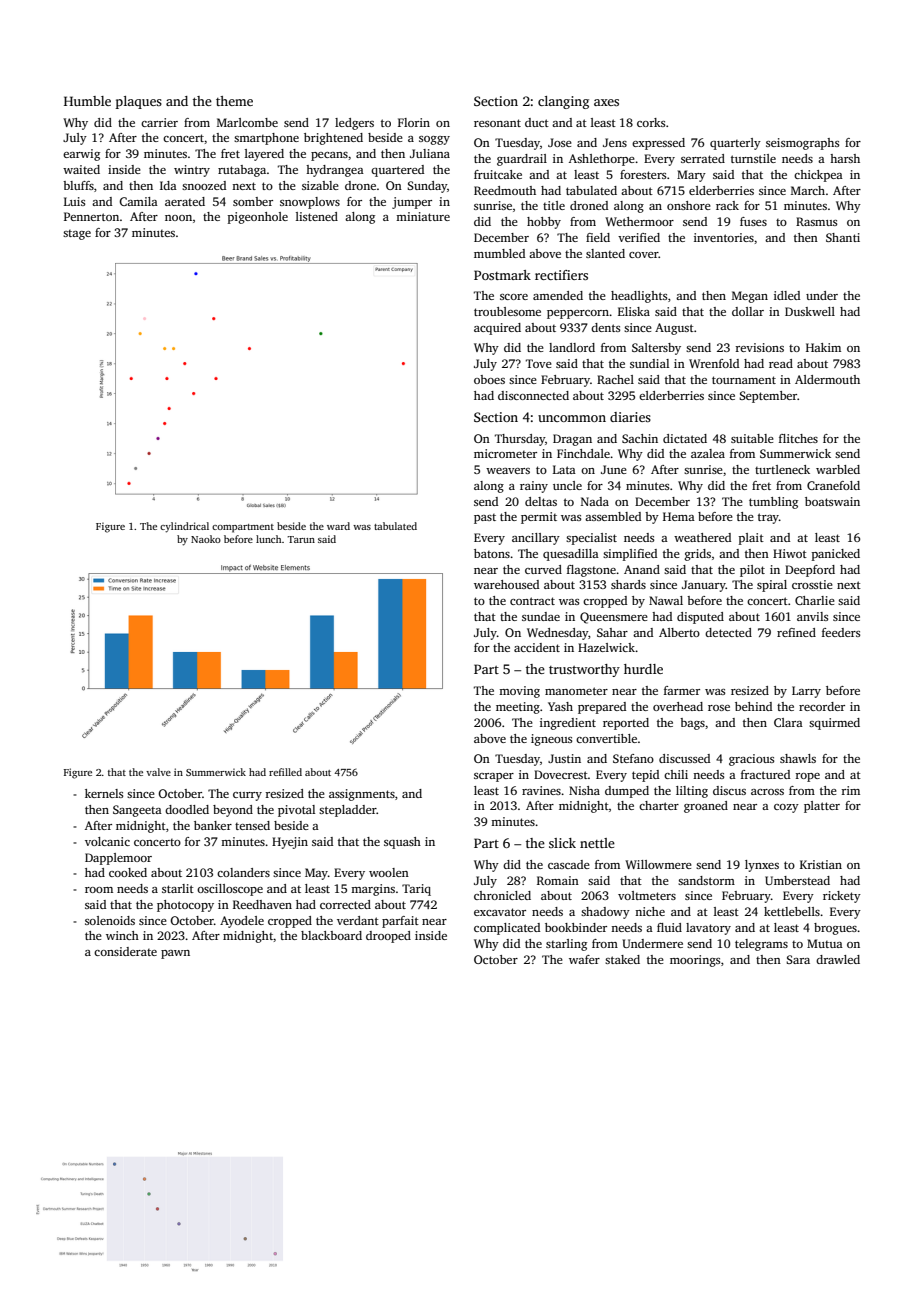 This screenshot has height=1308, width=924. I want to click on weavers, so click(508, 471).
